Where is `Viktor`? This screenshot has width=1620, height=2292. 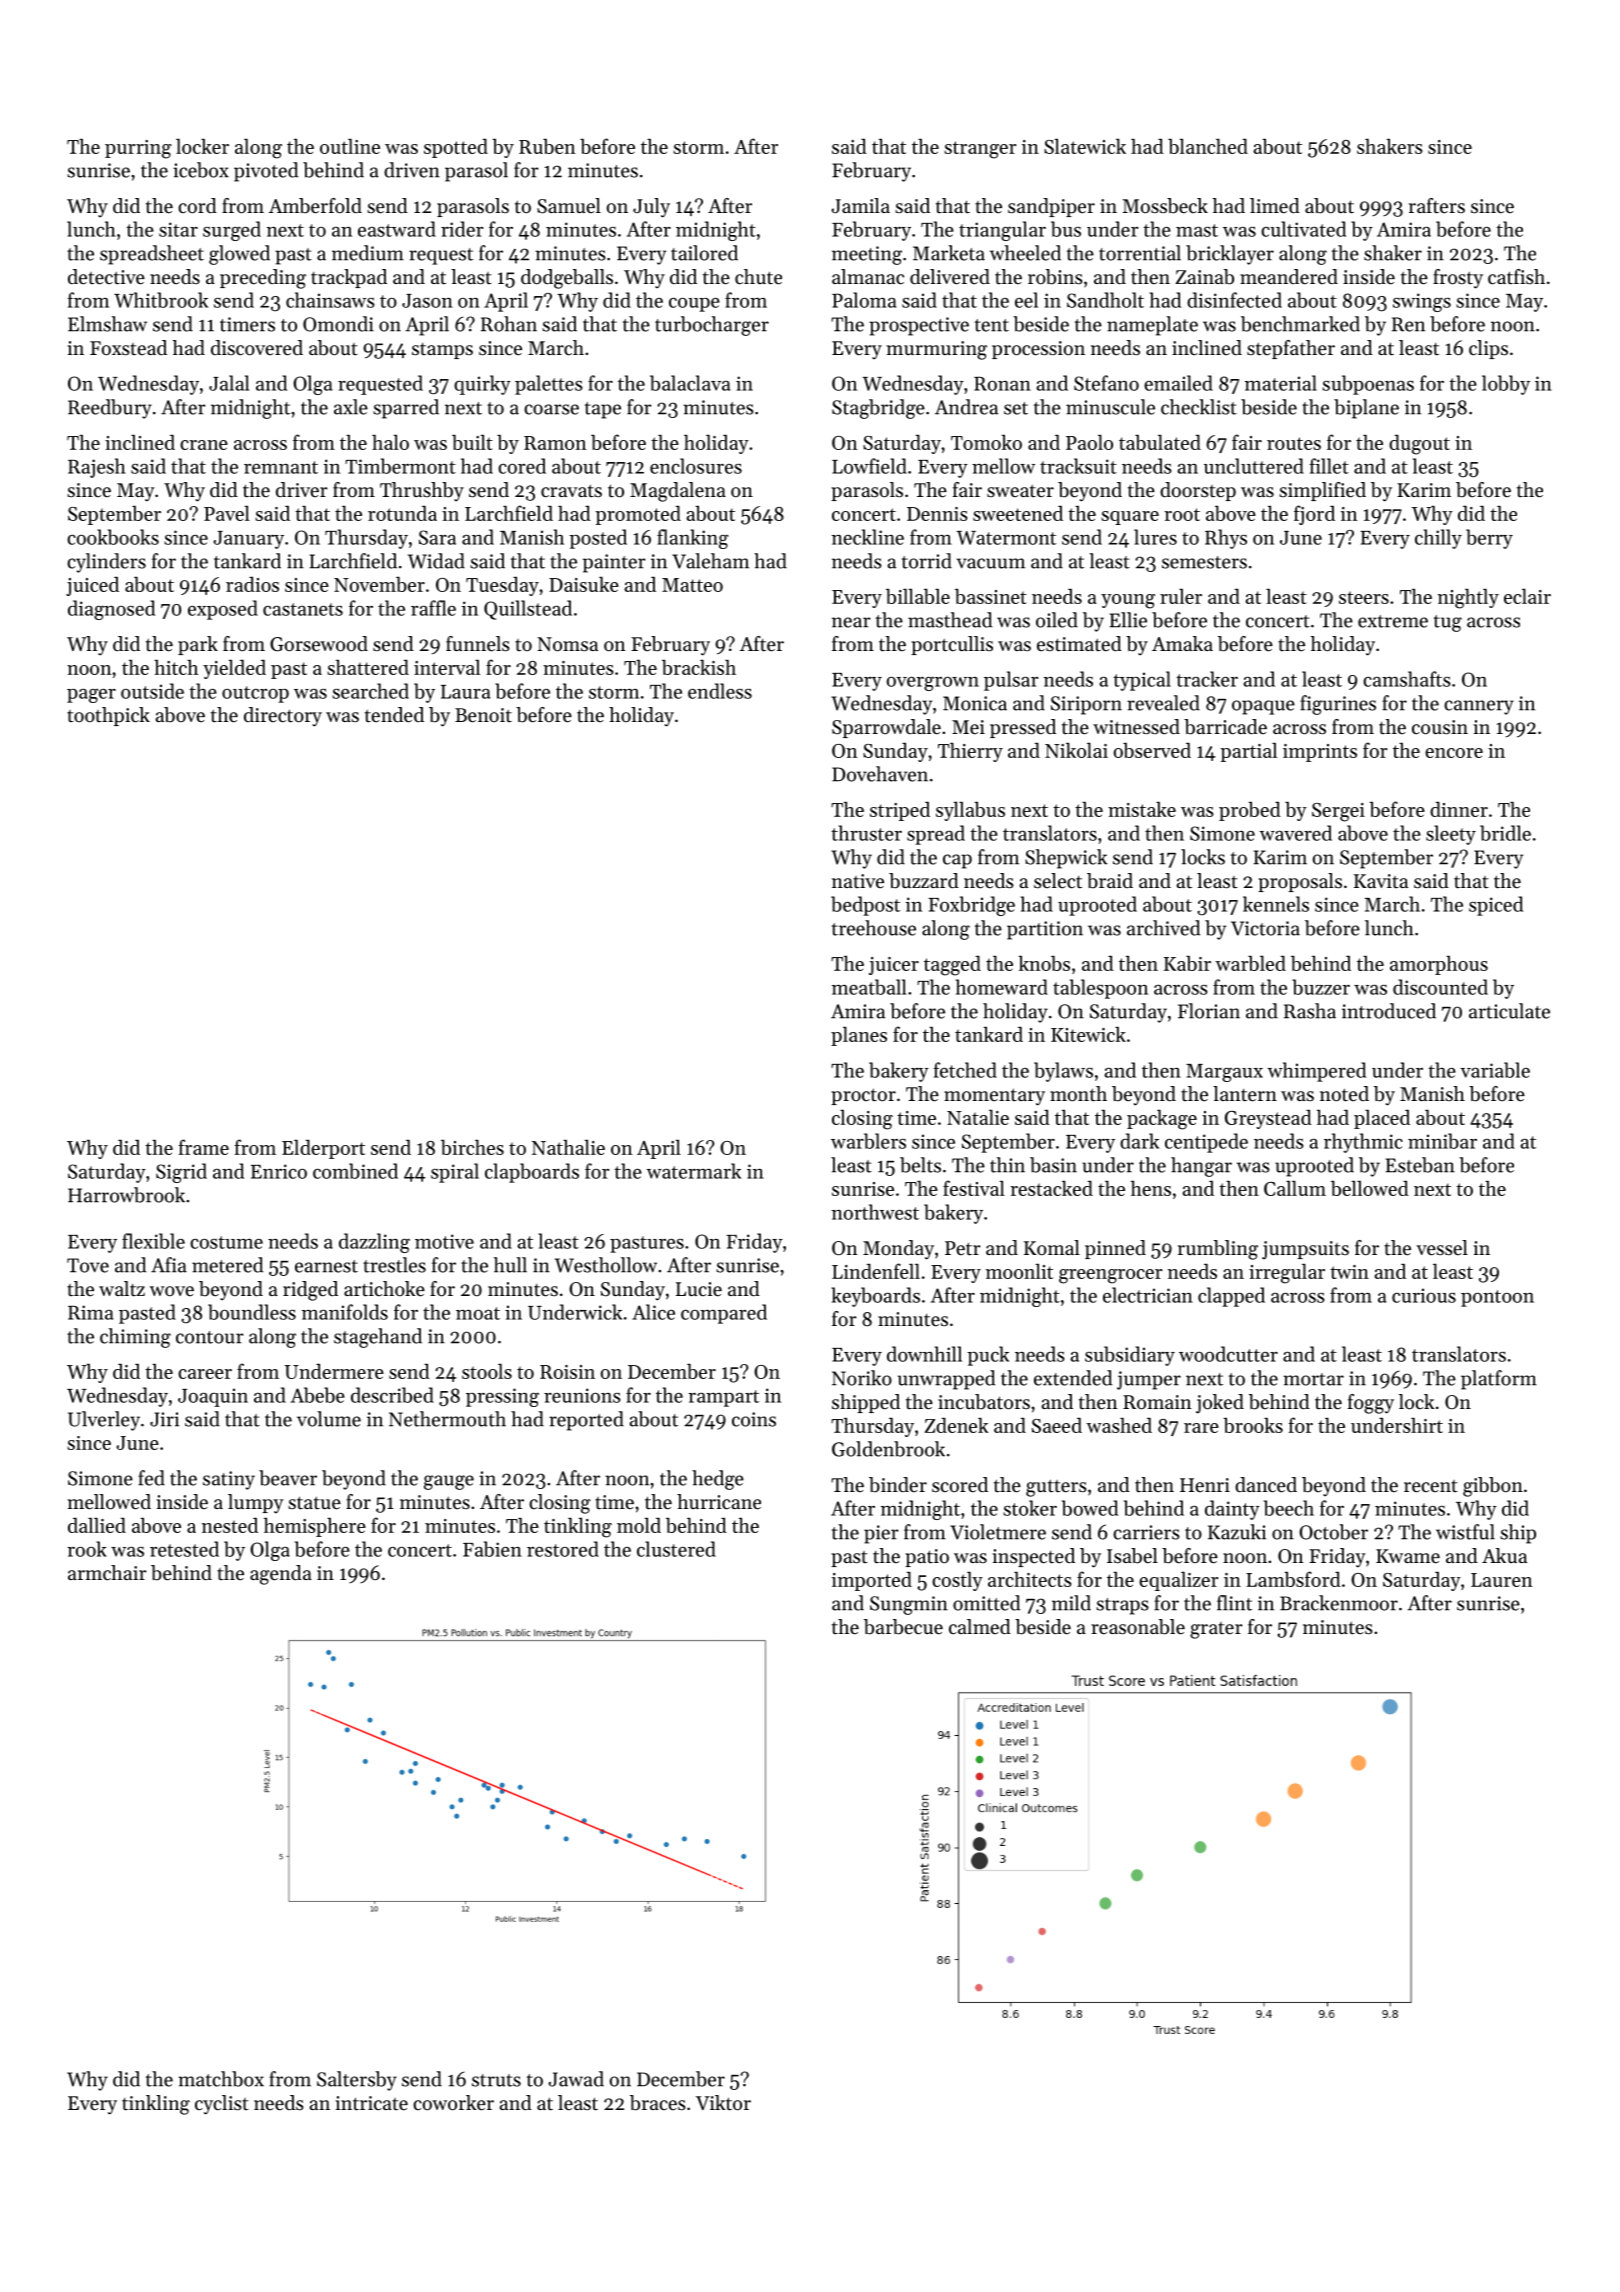 Viktor is located at coordinates (723, 2103).
